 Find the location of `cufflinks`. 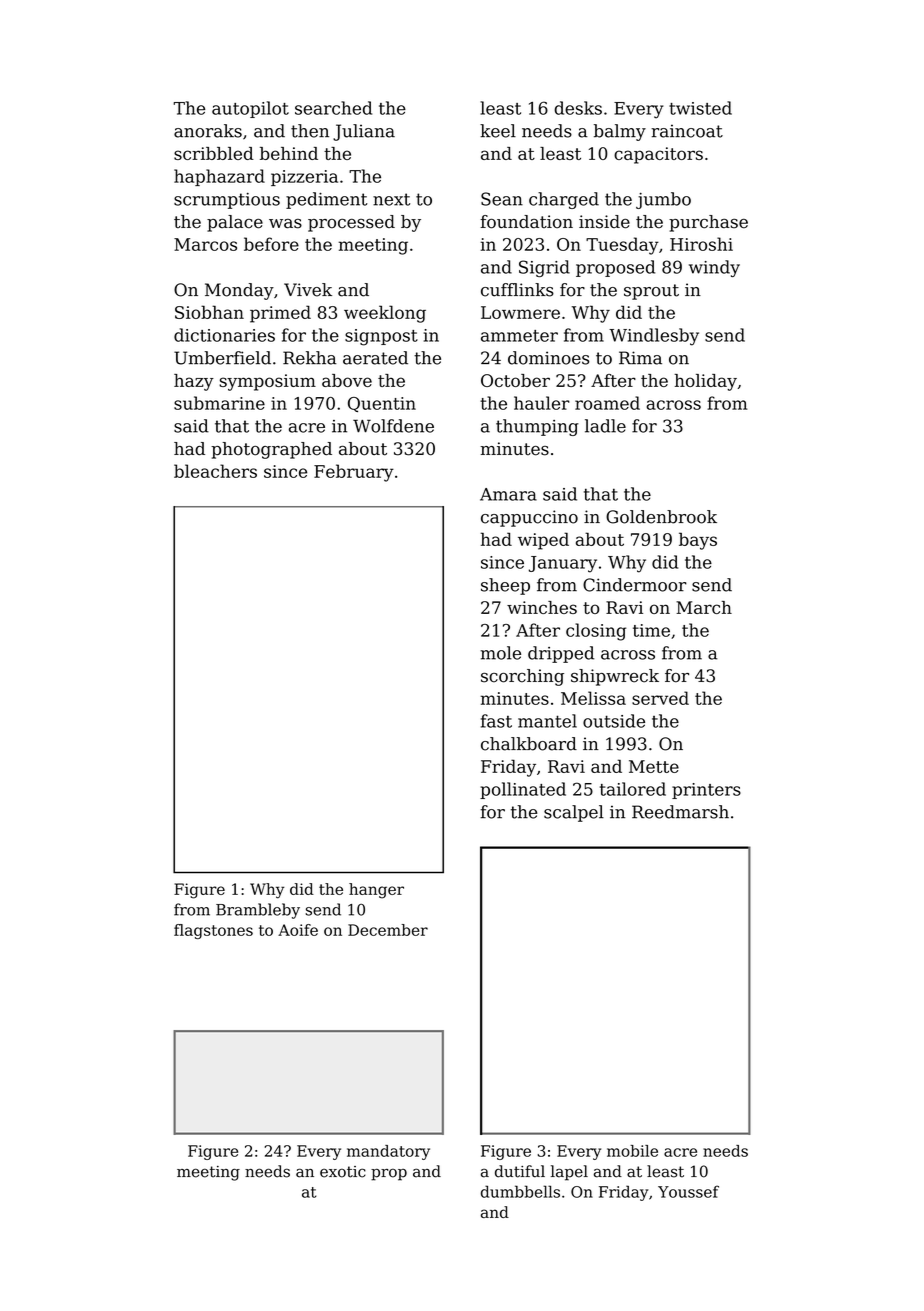

cufflinks is located at coordinates (517, 290).
